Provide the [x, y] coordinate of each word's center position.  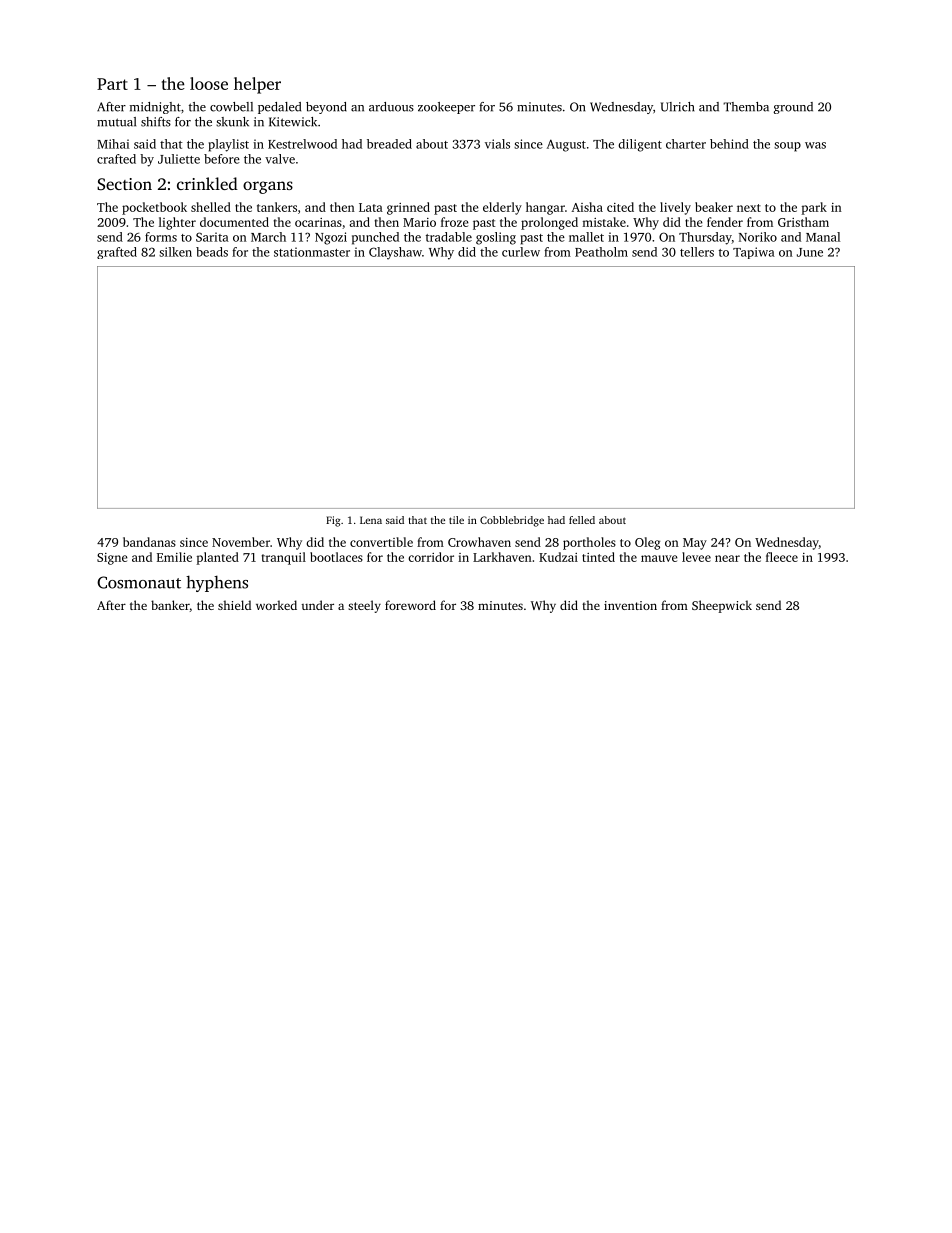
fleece [782, 557]
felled [582, 520]
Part [112, 84]
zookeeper [446, 108]
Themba [746, 107]
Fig [333, 521]
